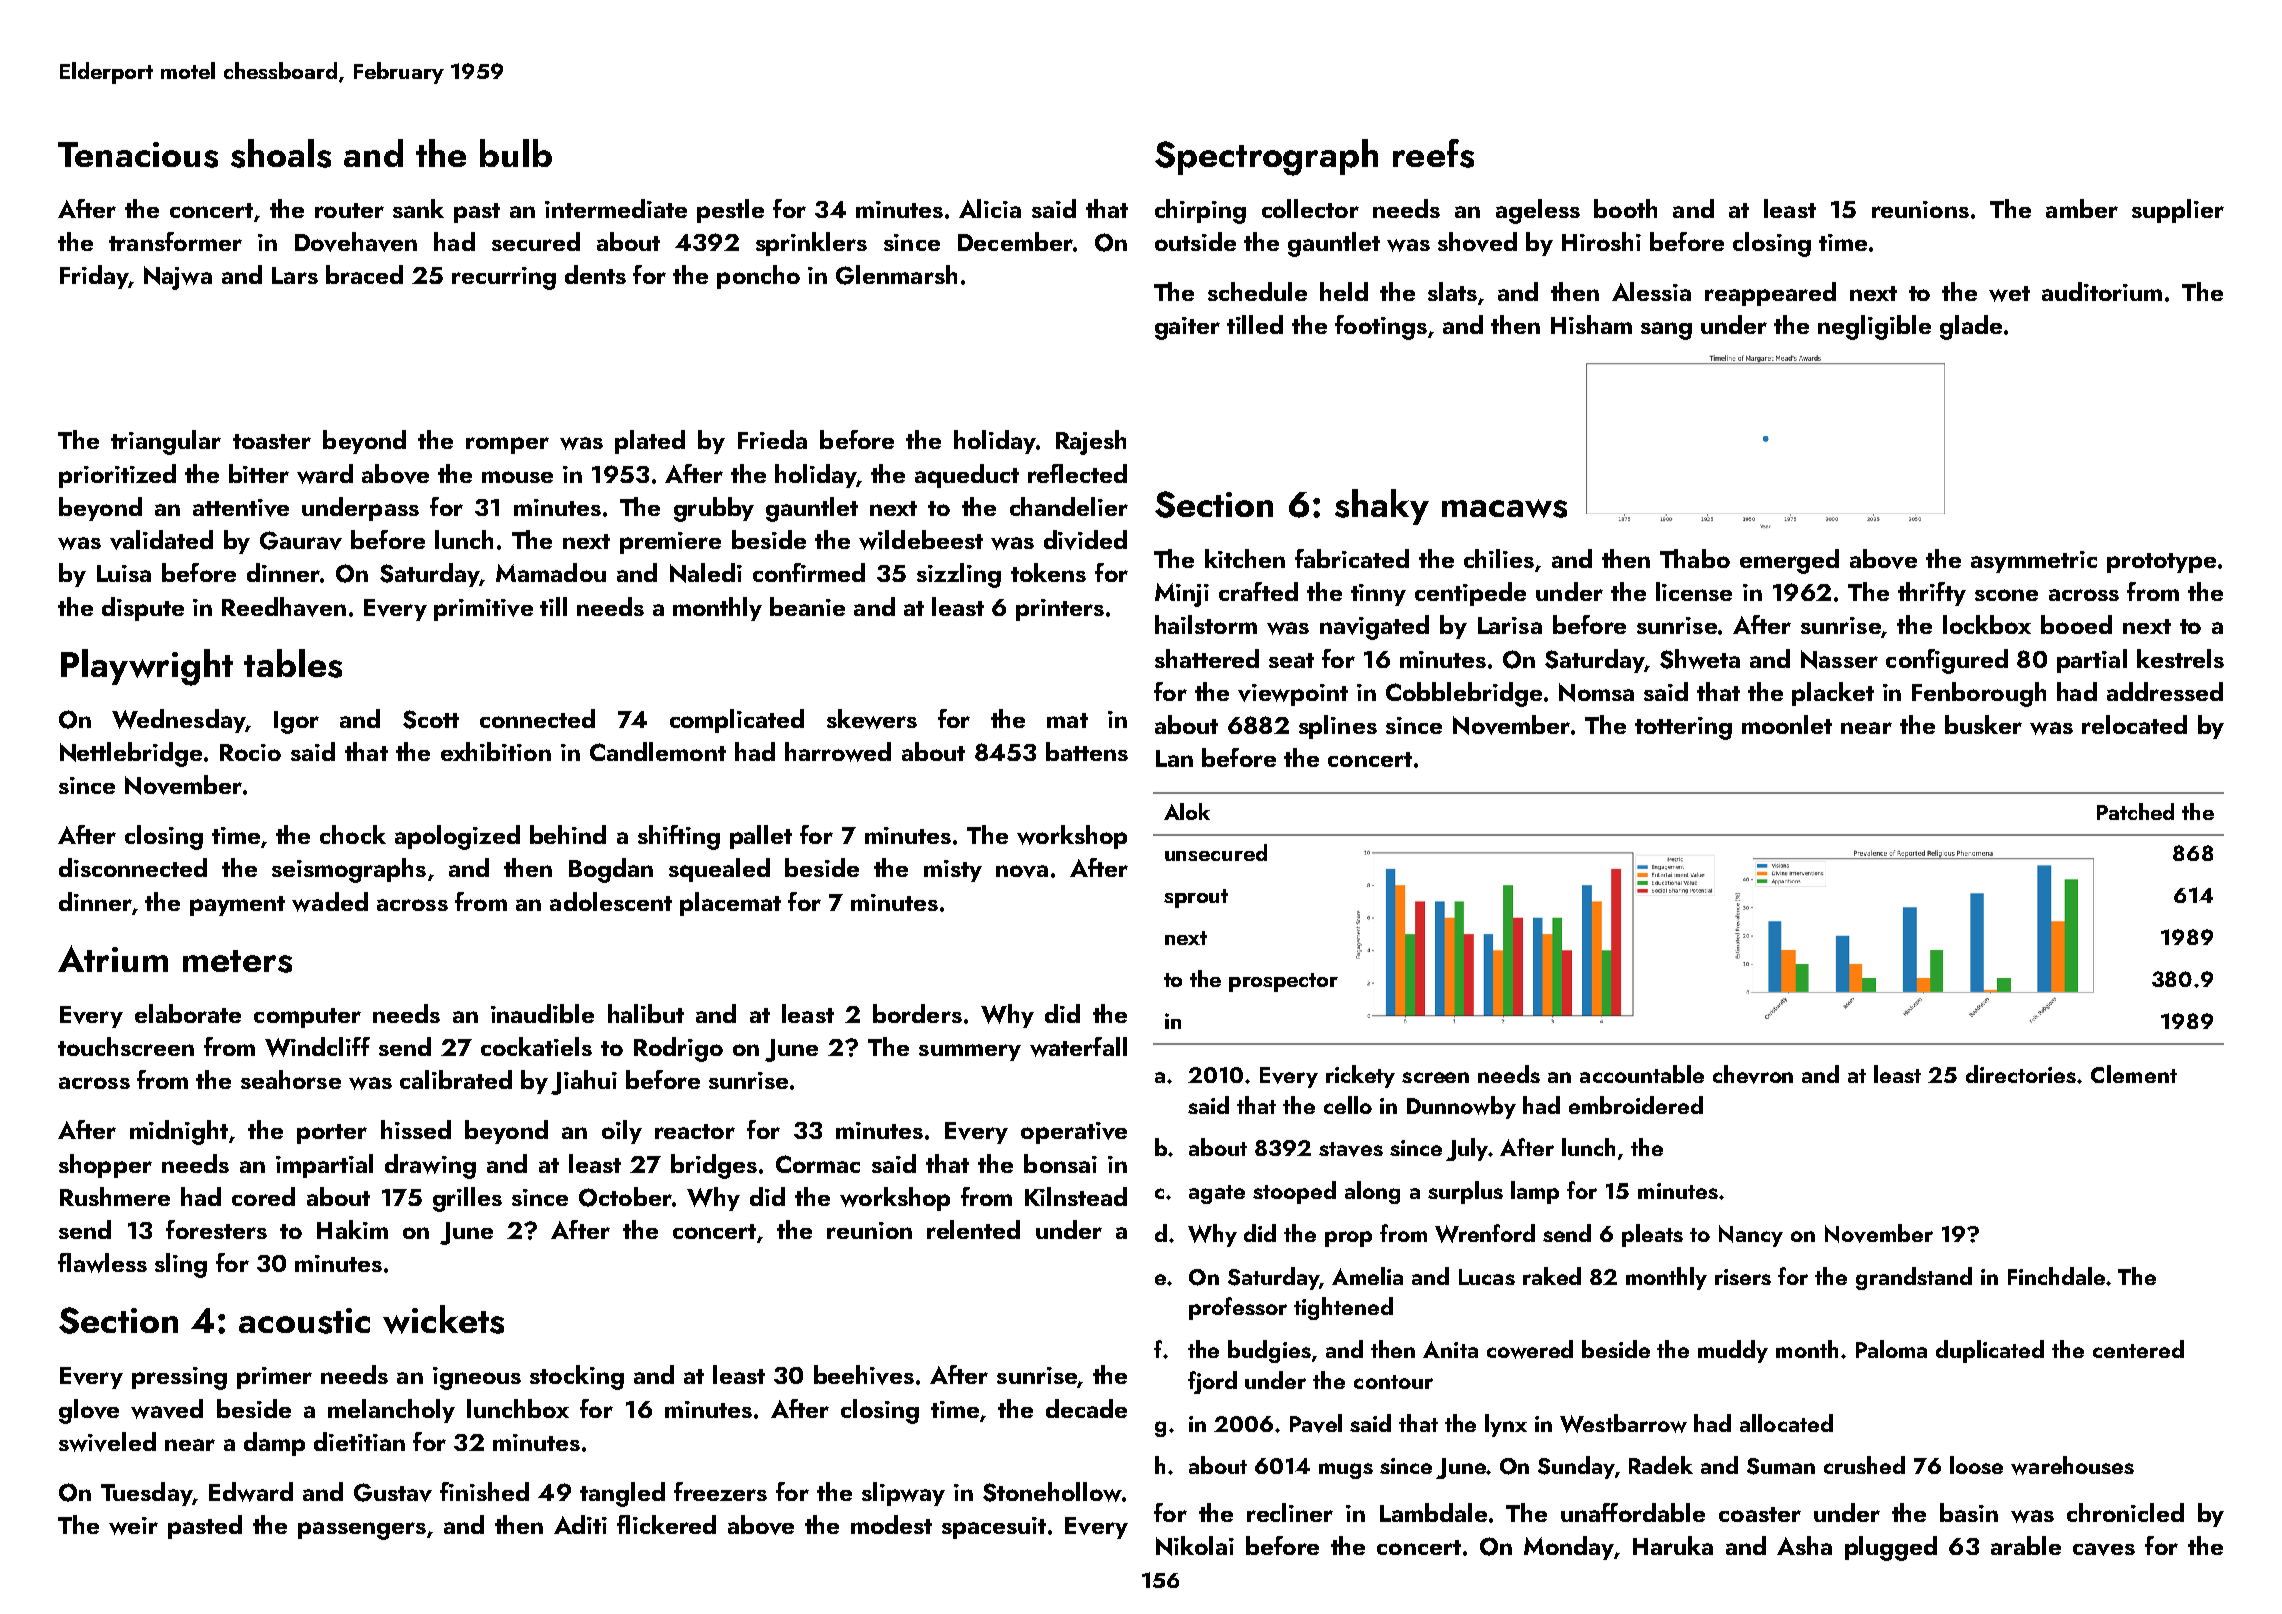 This screenshot has width=2282, height=1614. Describe the element at coordinates (352, 1229) in the screenshot. I see `Hakim` at that location.
